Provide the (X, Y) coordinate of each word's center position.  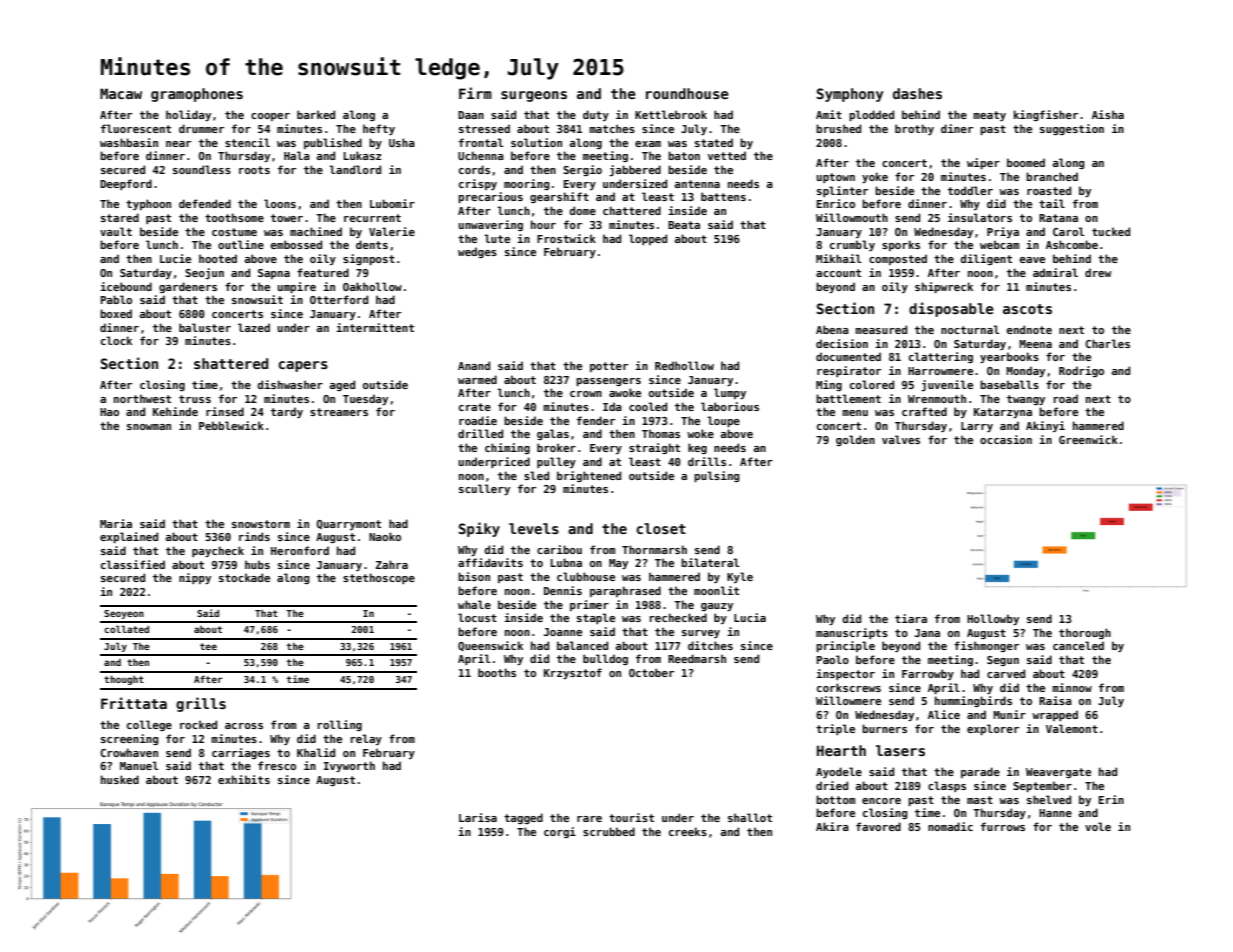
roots (254, 170)
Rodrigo (1081, 371)
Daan (471, 115)
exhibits (244, 779)
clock (116, 340)
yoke (875, 177)
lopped (648, 239)
